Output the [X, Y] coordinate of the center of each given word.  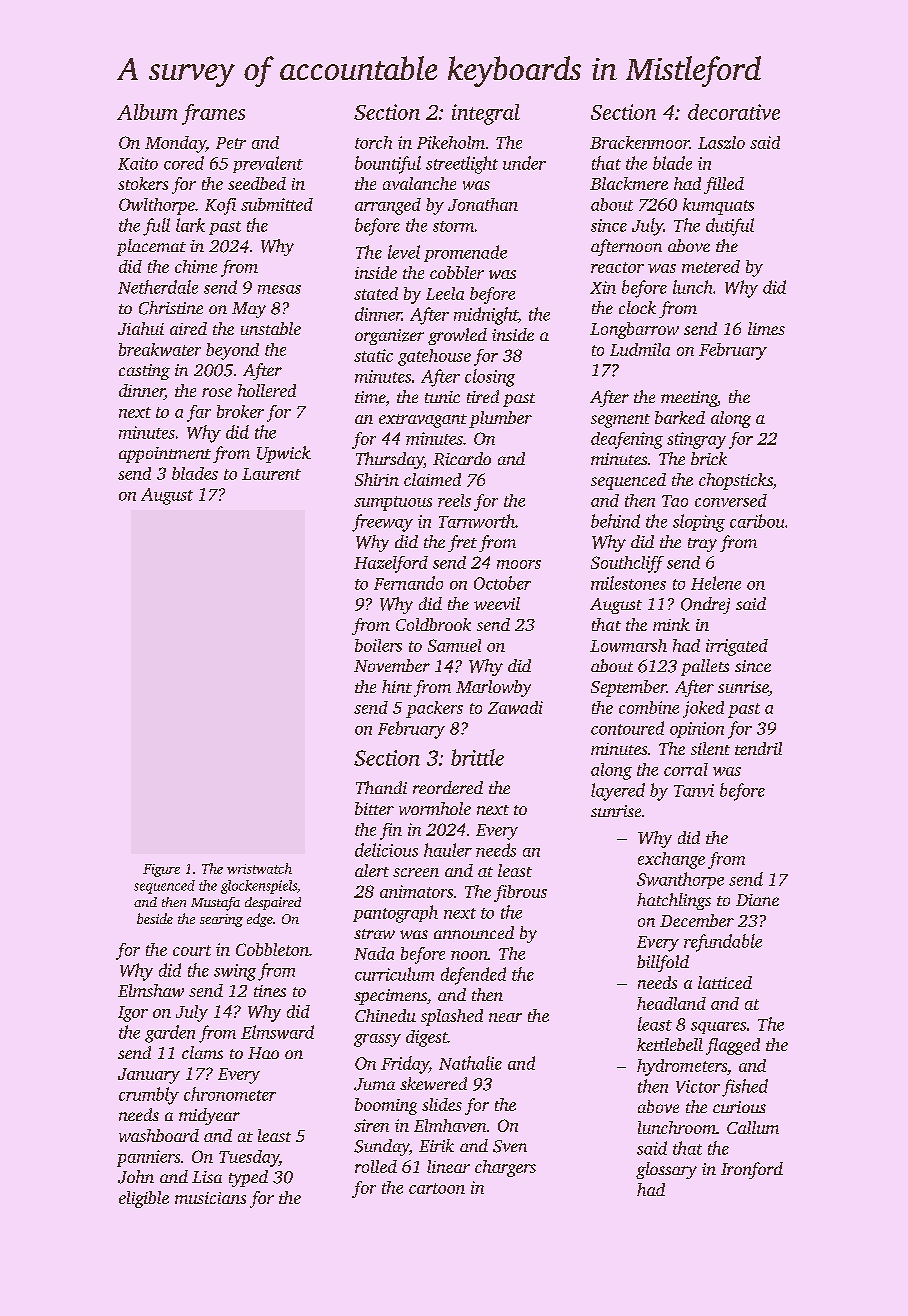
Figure [161, 870]
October [502, 583]
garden [170, 1034]
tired [483, 396]
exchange [671, 860]
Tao [675, 501]
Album [147, 112]
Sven [510, 1146]
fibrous [520, 893]
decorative [734, 112]
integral [486, 114]
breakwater [160, 349]
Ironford [752, 1170]
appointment [165, 455]
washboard [159, 1135]
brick [709, 458]
